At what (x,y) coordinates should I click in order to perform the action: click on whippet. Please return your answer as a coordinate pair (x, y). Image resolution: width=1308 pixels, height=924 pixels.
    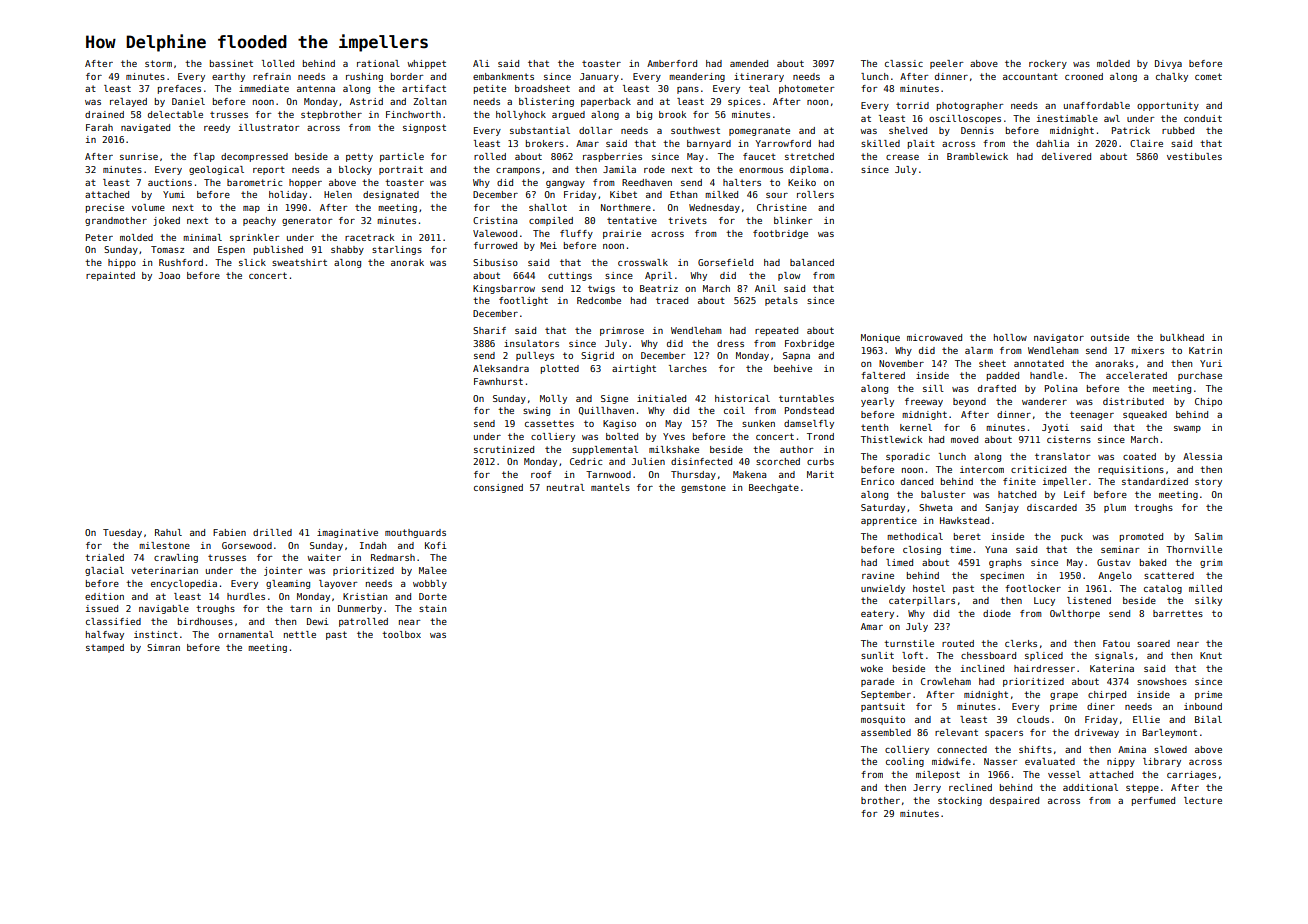
    Looking at the image, I should click on (426, 64).
